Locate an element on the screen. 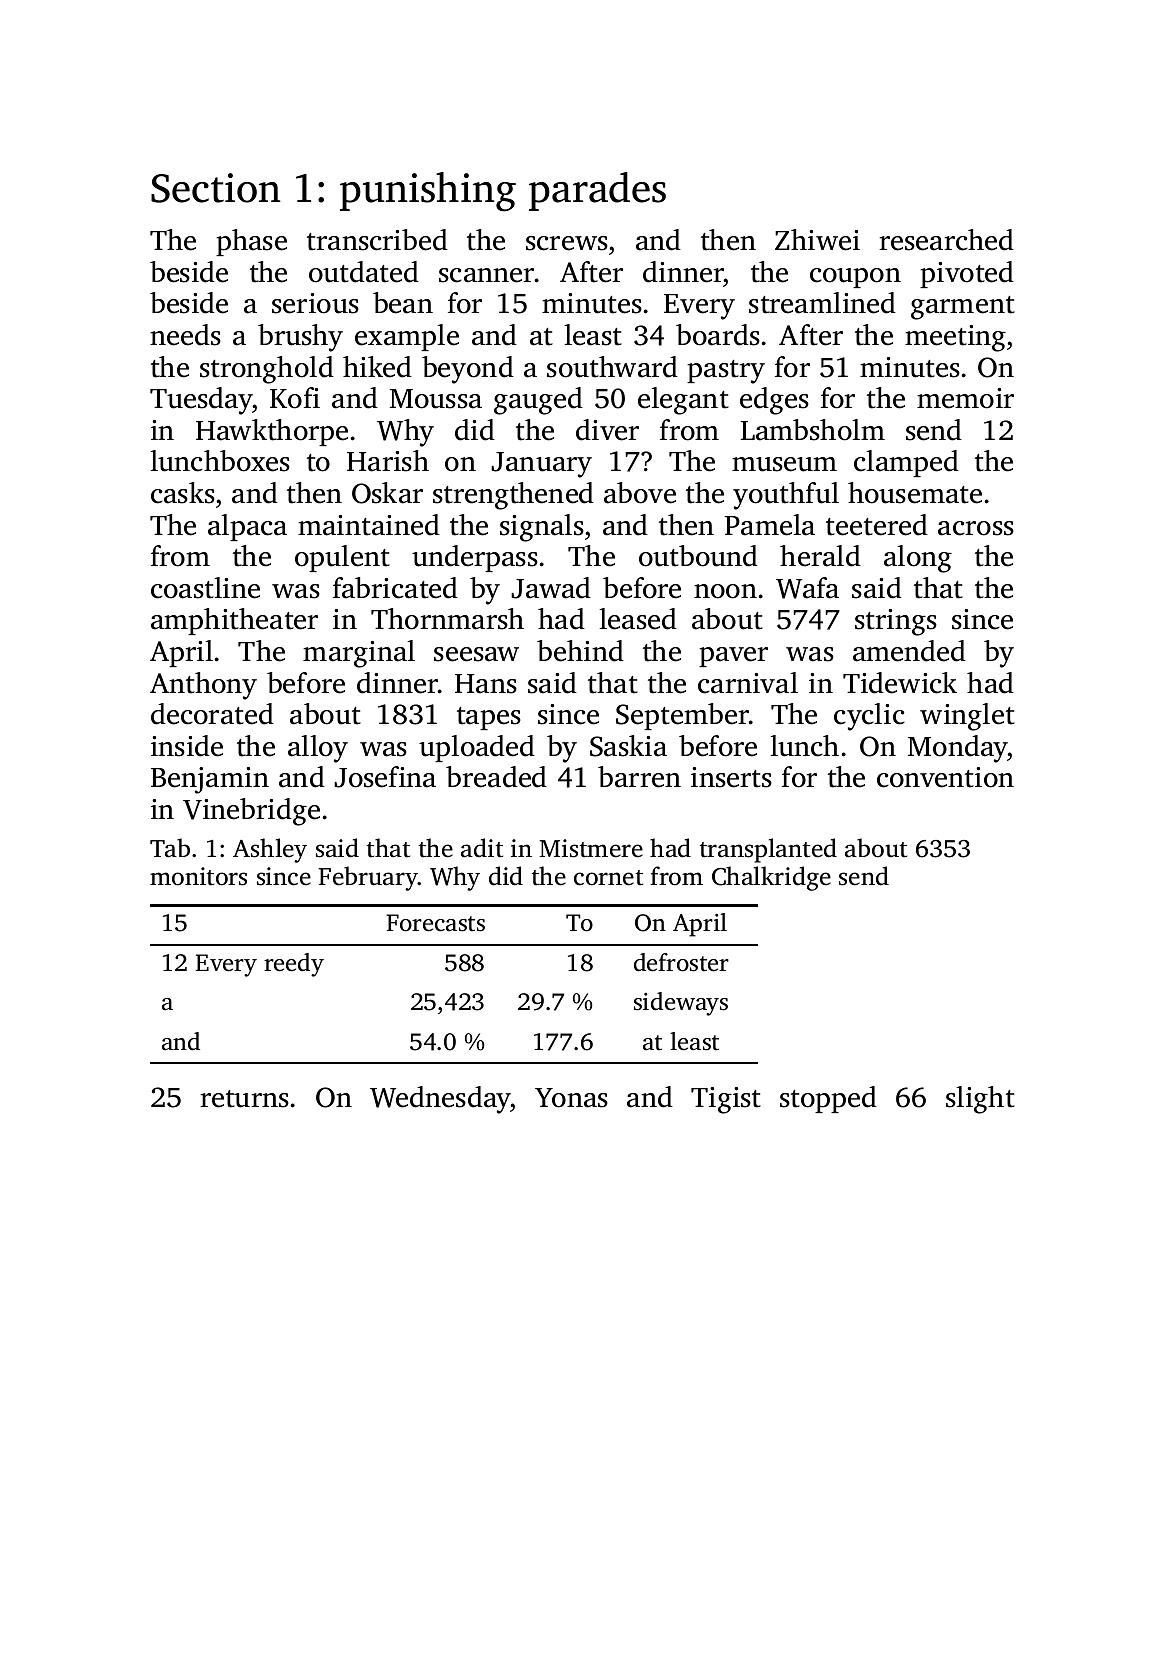 Image resolution: width=1165 pixels, height=1654 pixels. Benjamin is located at coordinates (210, 780).
